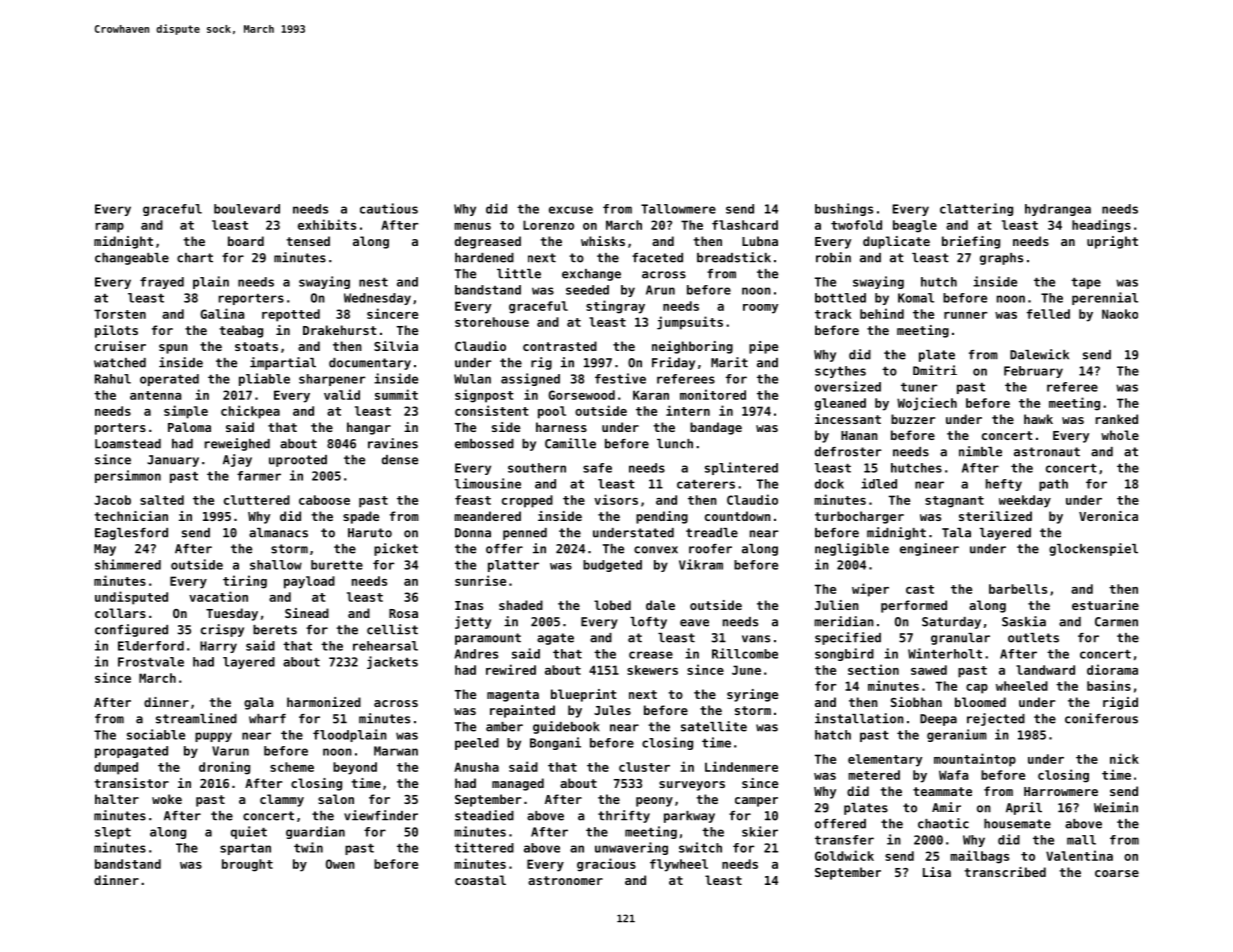 This screenshot has width=1233, height=952. I want to click on sunrise, so click(480, 580).
